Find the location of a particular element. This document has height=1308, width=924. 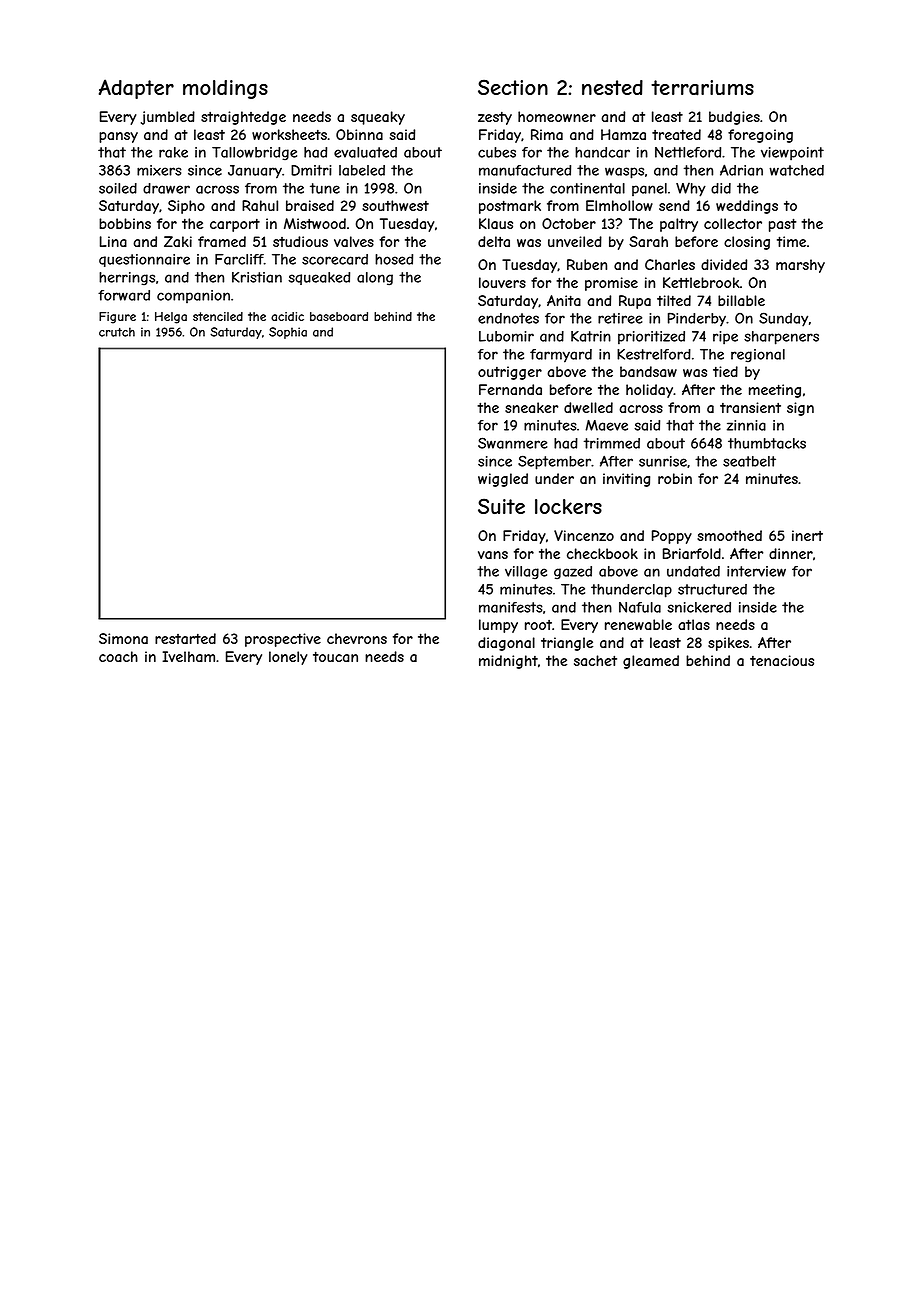

wiggled is located at coordinates (503, 480).
